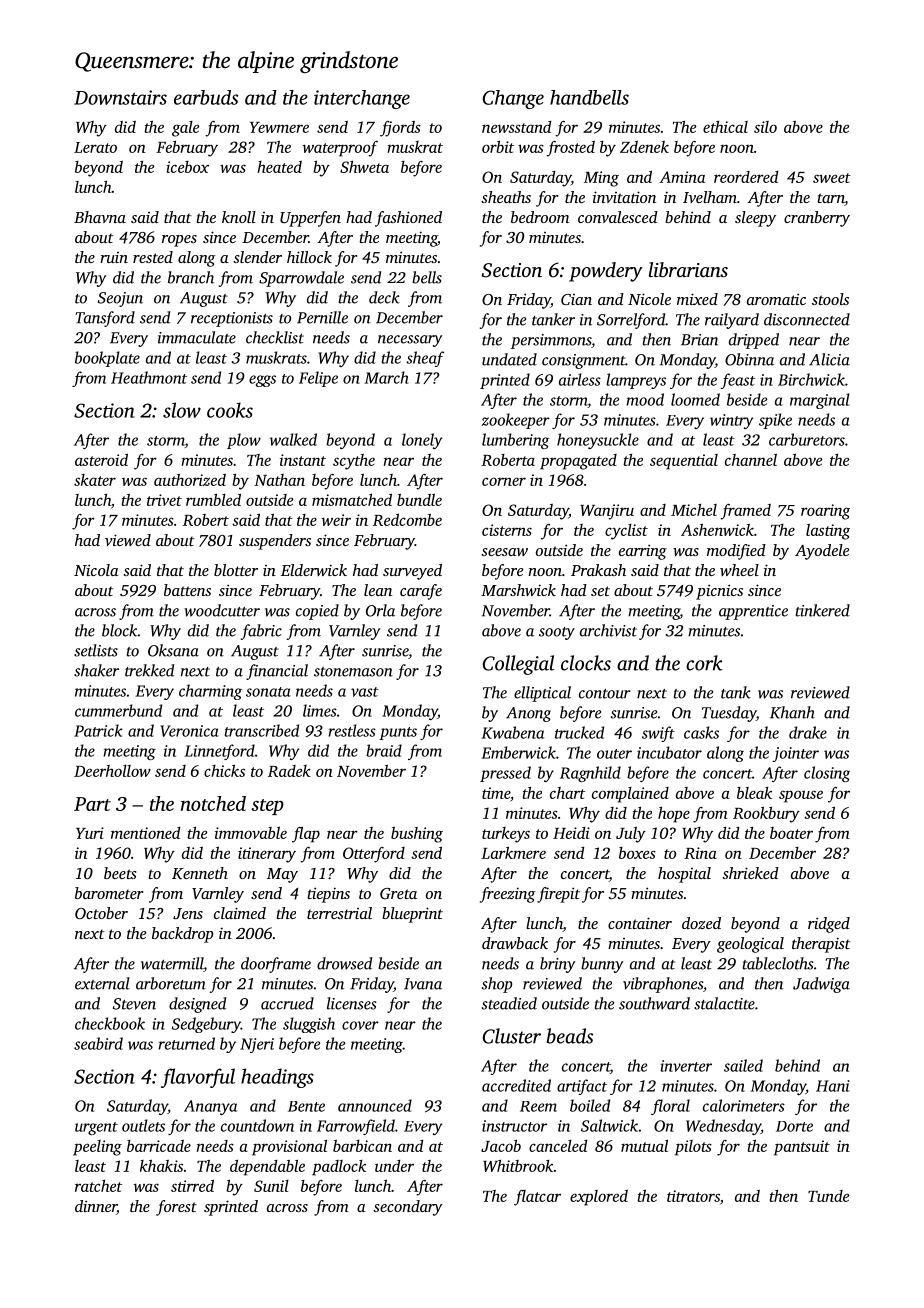  Describe the element at coordinates (776, 299) in the image. I see `aromatic` at that location.
